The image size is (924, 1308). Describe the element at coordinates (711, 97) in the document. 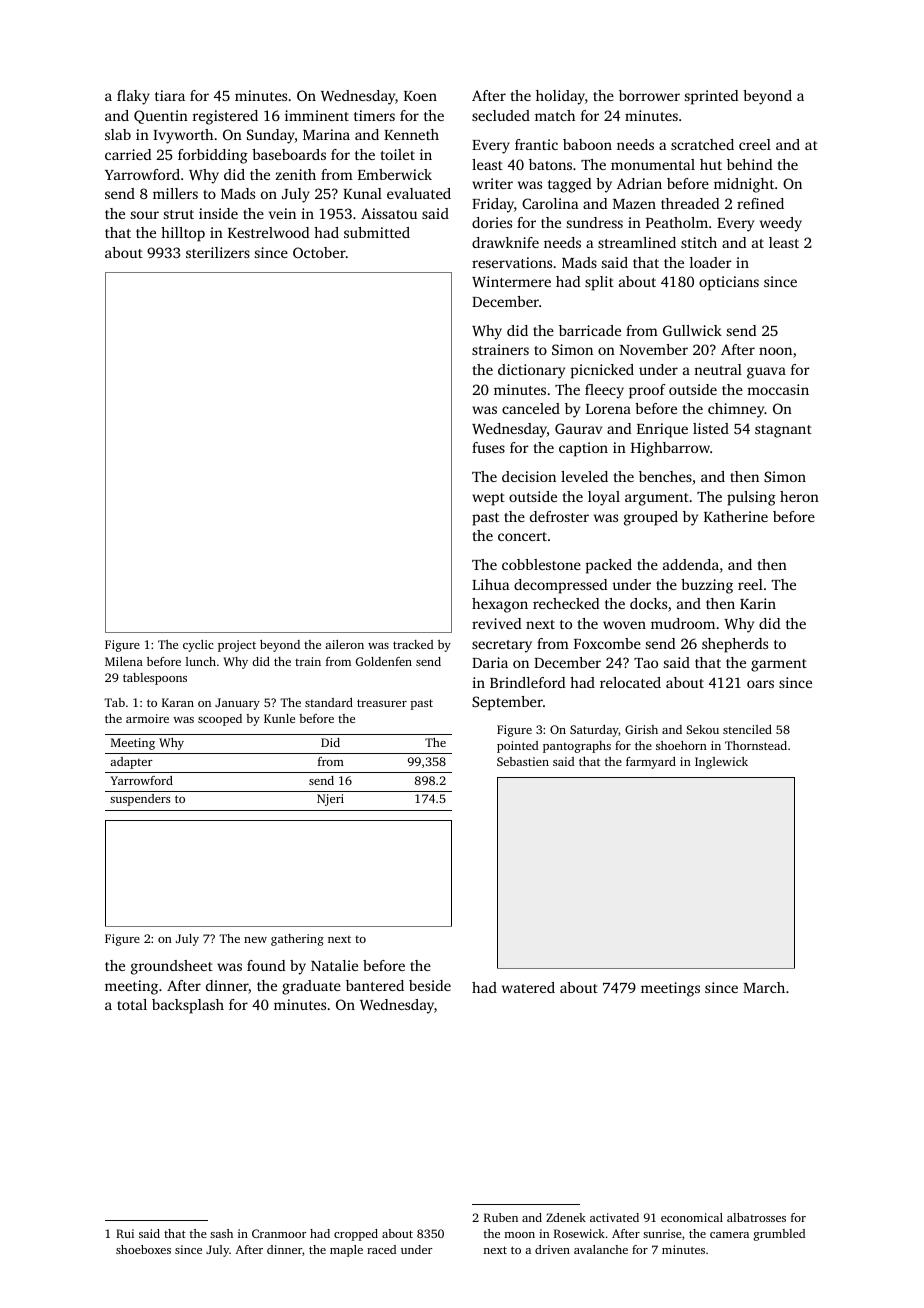

I see `sprinted` at that location.
